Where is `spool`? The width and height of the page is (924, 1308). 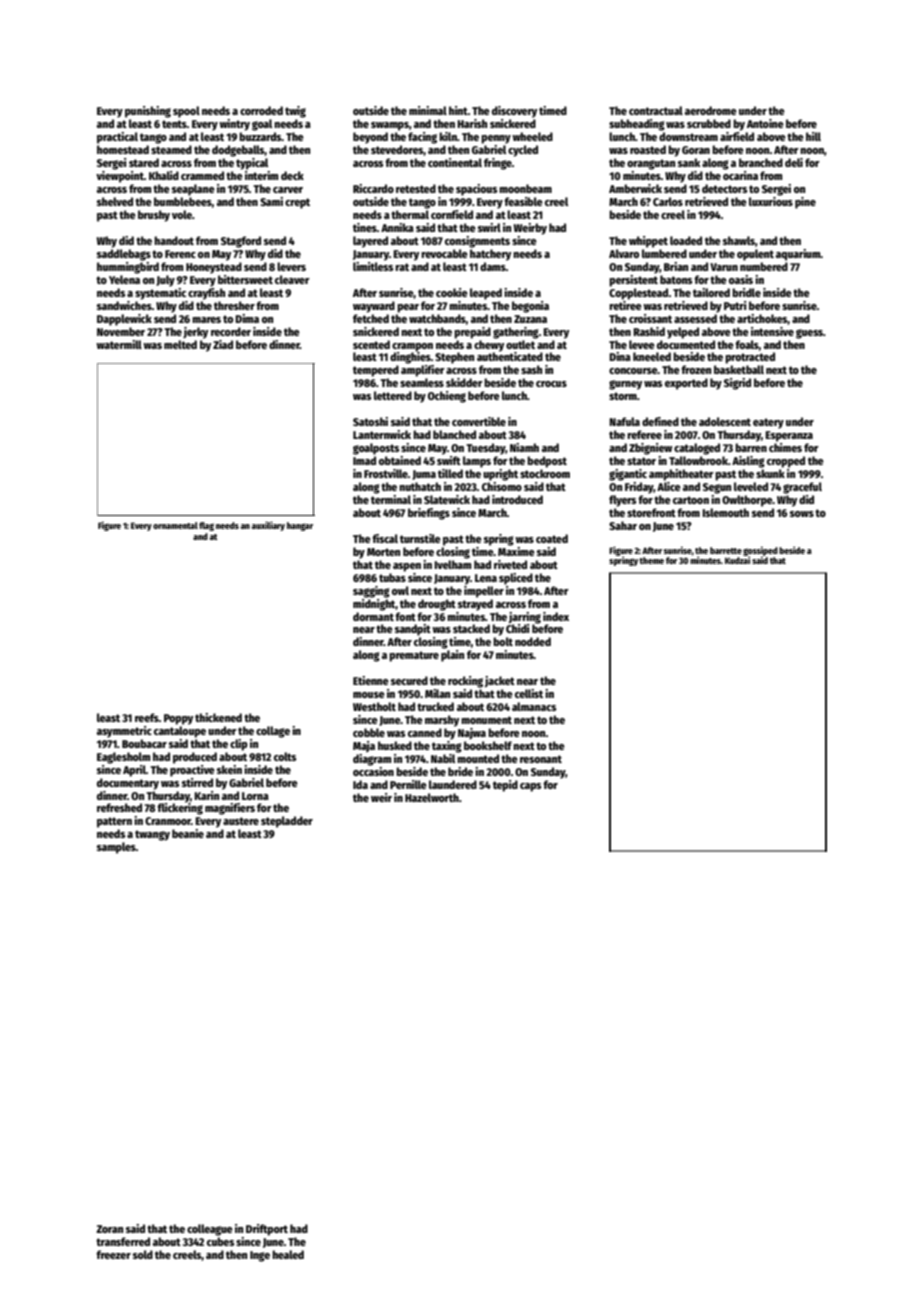
spool is located at coordinates (186, 112).
